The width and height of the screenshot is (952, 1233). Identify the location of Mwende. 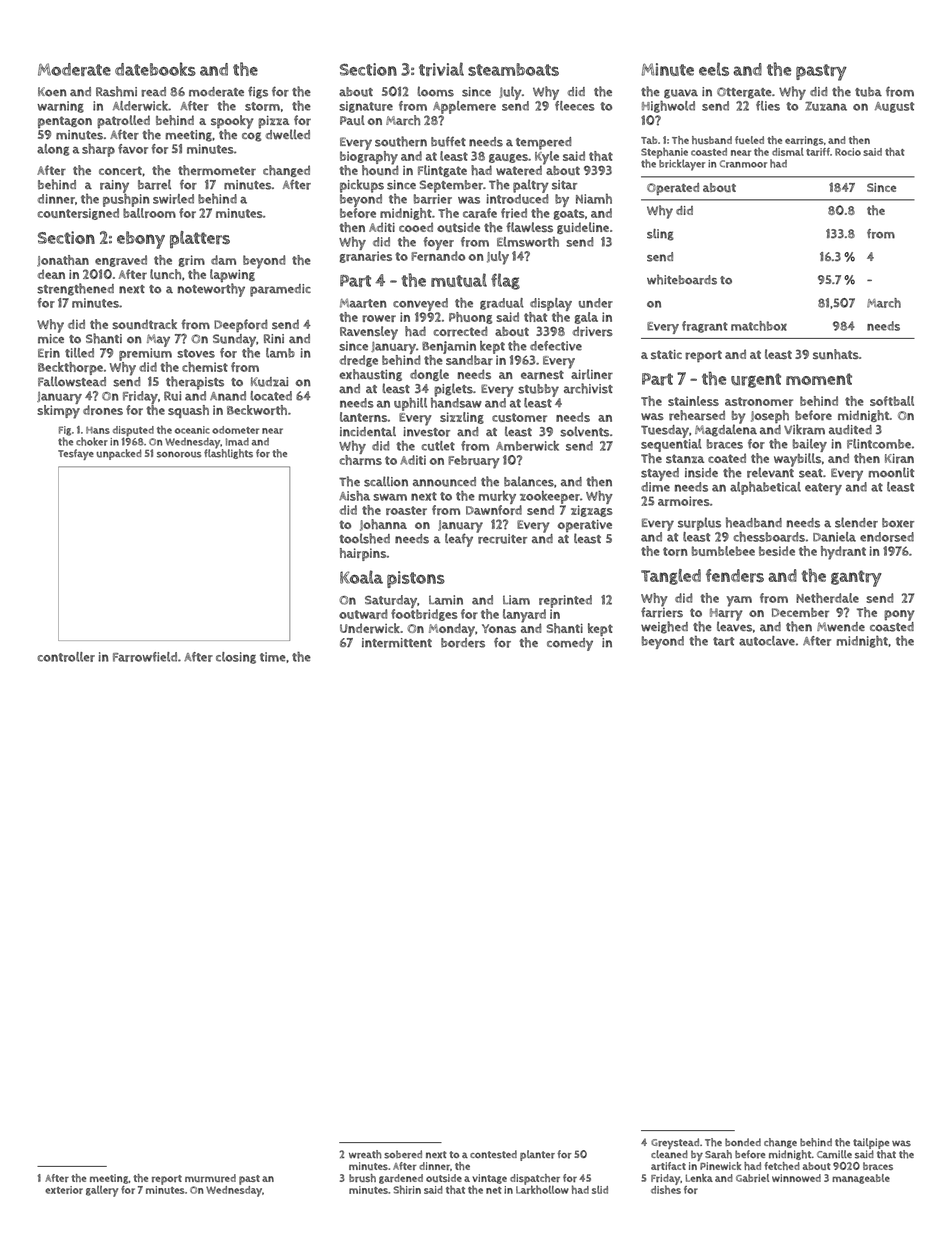
(841, 627).
